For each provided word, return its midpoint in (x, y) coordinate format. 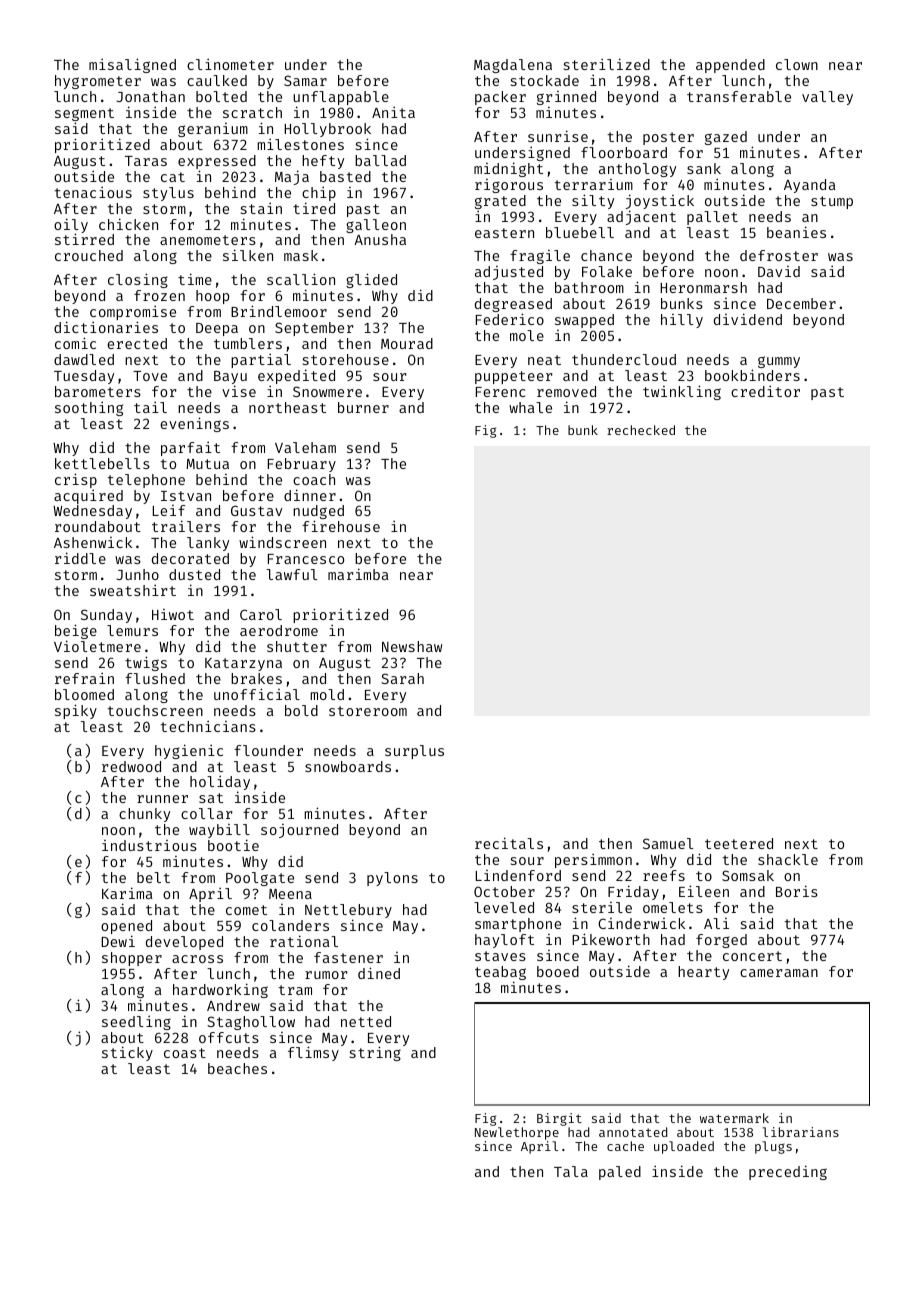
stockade (545, 80)
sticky (127, 1053)
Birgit (559, 1119)
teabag (500, 973)
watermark (734, 1118)
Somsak (748, 875)
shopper (132, 959)
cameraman (779, 973)
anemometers (208, 240)
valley (827, 98)
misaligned (132, 65)
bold (301, 710)
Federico (510, 319)
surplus (414, 752)
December (801, 303)
